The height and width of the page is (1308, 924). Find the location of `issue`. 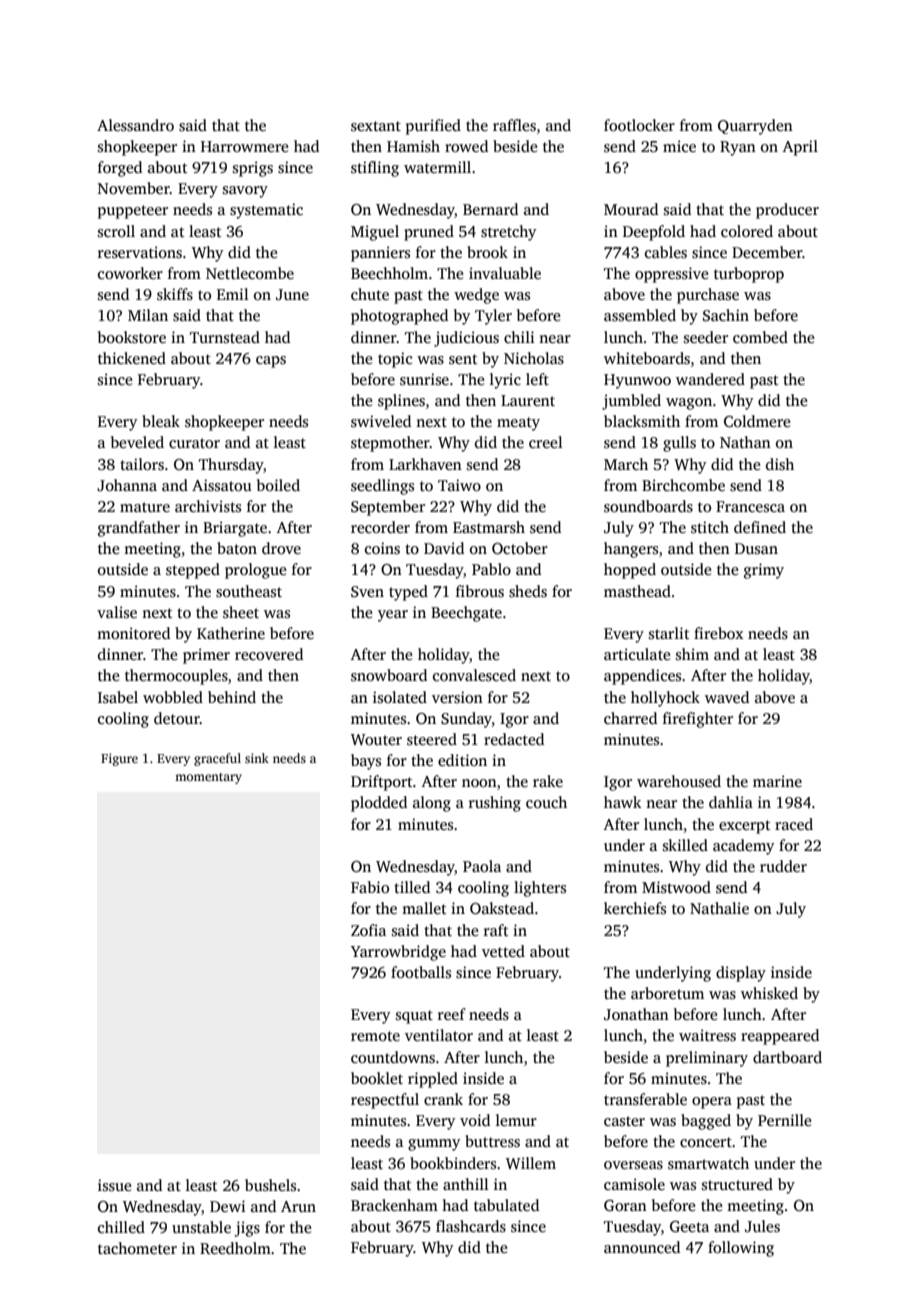

issue is located at coordinates (114, 1185).
